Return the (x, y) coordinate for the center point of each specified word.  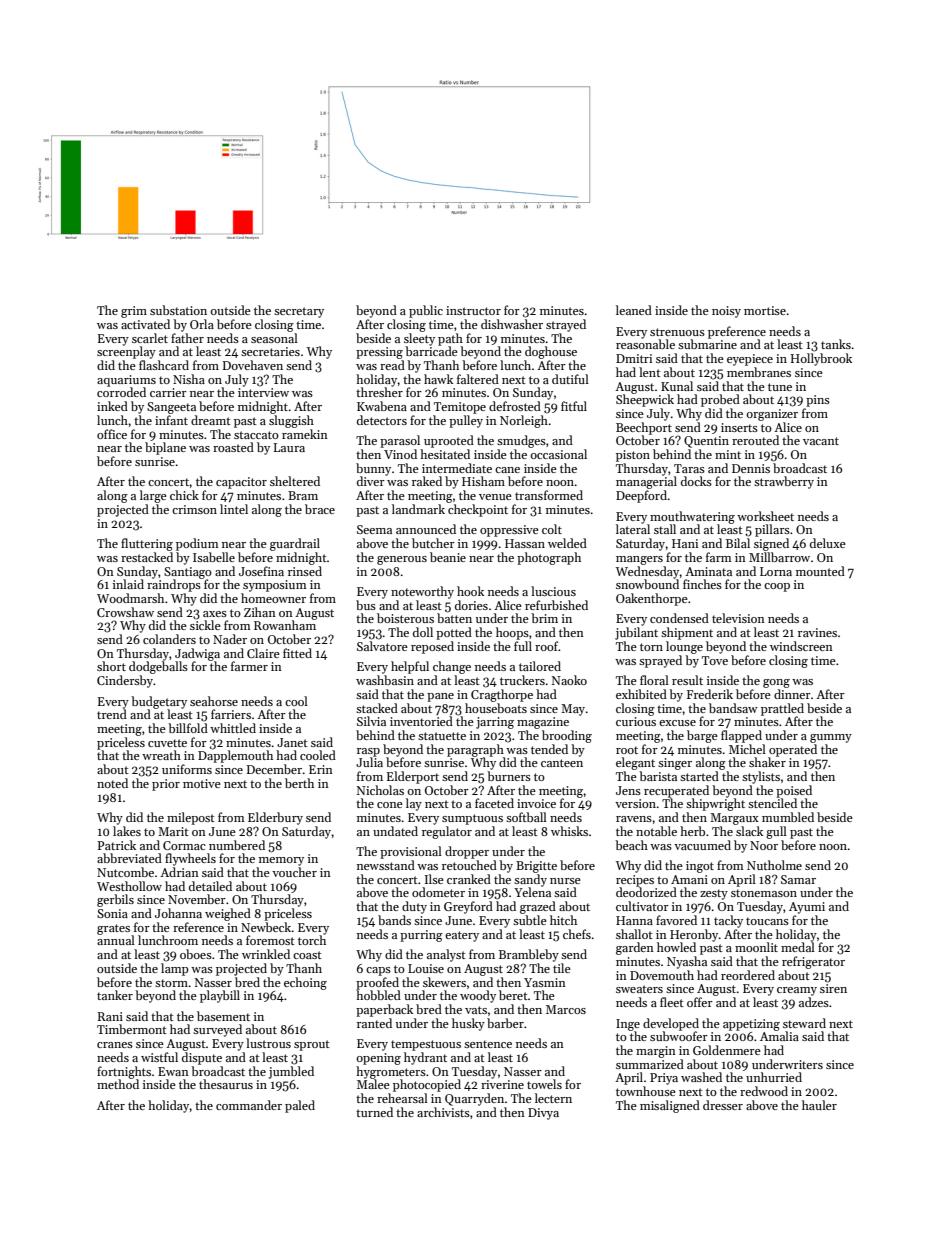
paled (300, 1106)
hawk (438, 379)
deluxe (828, 543)
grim (134, 312)
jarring (495, 723)
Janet (292, 742)
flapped (741, 736)
